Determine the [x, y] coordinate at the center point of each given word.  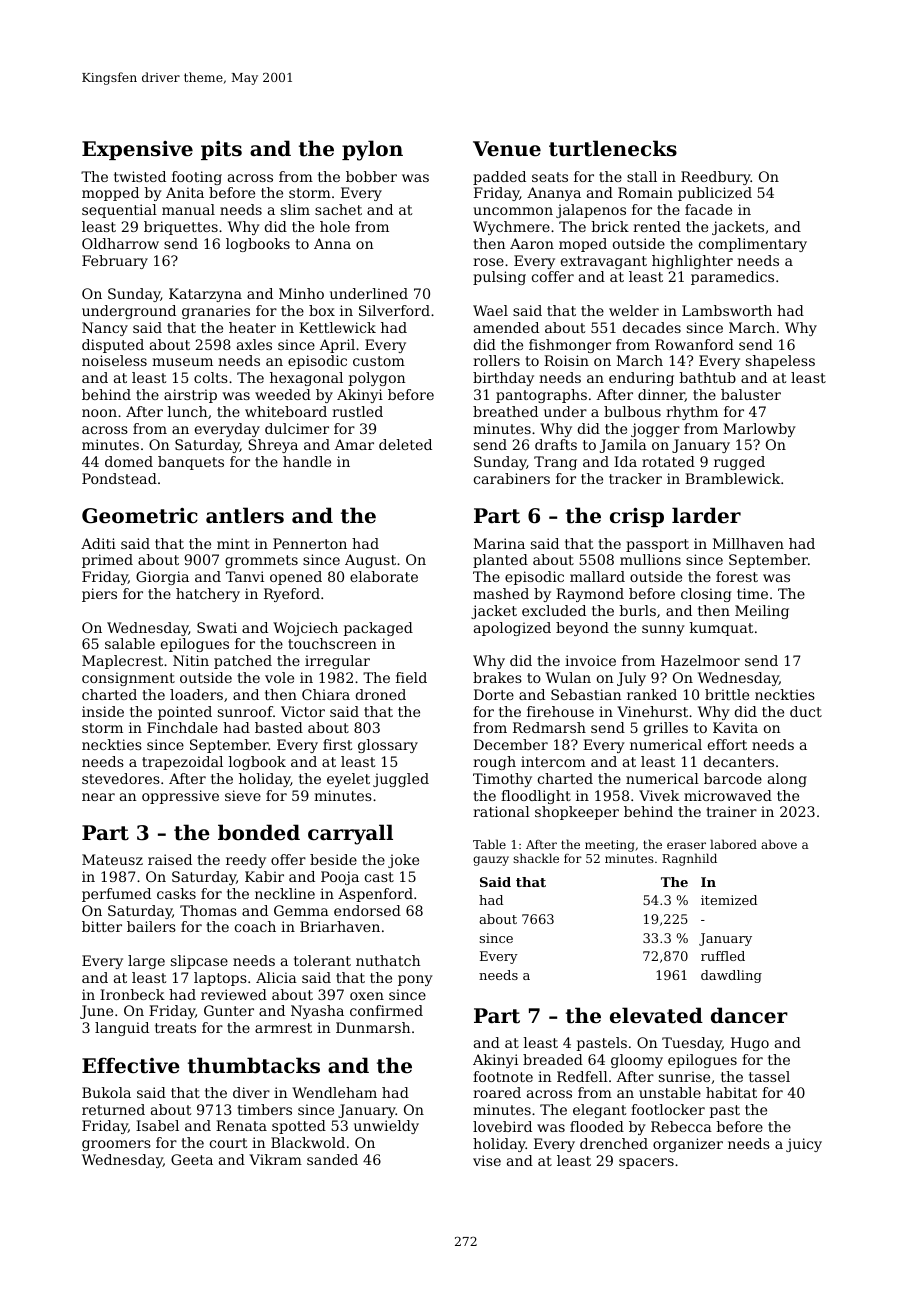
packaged [378, 629]
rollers [496, 360]
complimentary [753, 245]
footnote [503, 1076]
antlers [245, 515]
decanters [739, 761]
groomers [116, 1145]
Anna [332, 243]
